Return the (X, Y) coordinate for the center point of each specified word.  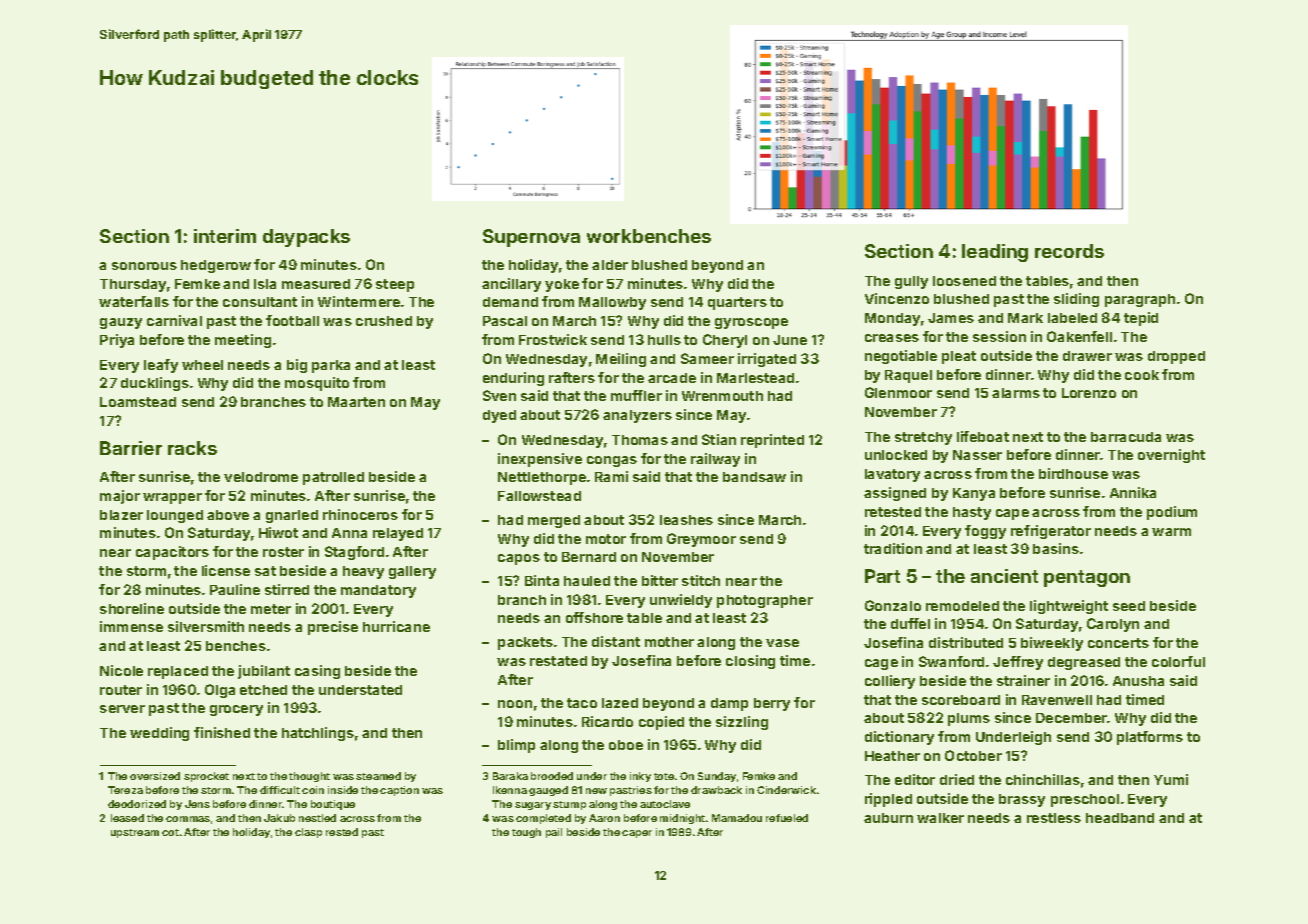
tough (526, 833)
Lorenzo (1089, 393)
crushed (384, 321)
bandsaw (754, 477)
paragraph (1140, 300)
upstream (135, 833)
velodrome (261, 477)
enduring (513, 379)
